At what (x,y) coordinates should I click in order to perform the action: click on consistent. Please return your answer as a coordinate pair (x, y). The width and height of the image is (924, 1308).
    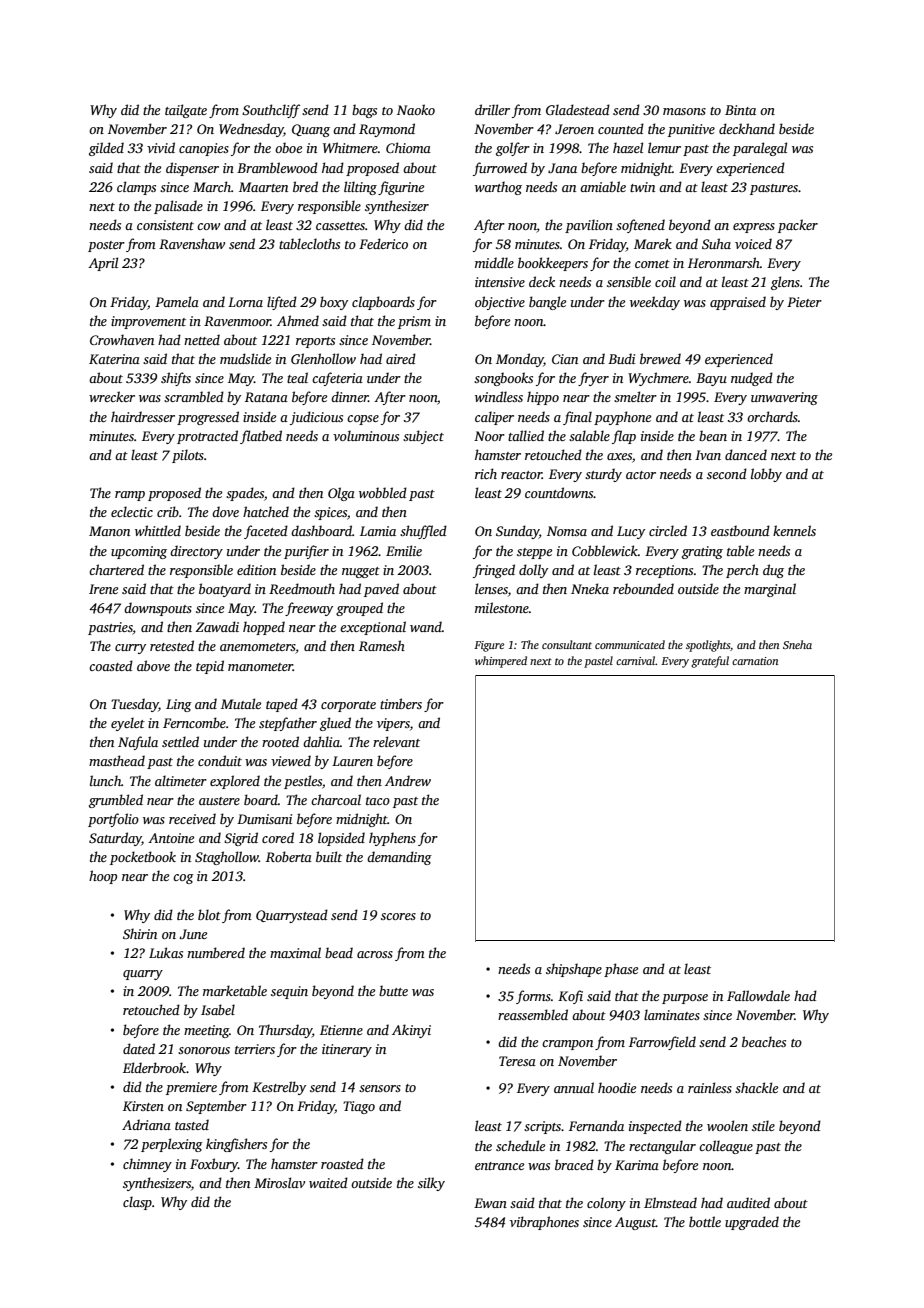
    Looking at the image, I should click on (165, 225).
